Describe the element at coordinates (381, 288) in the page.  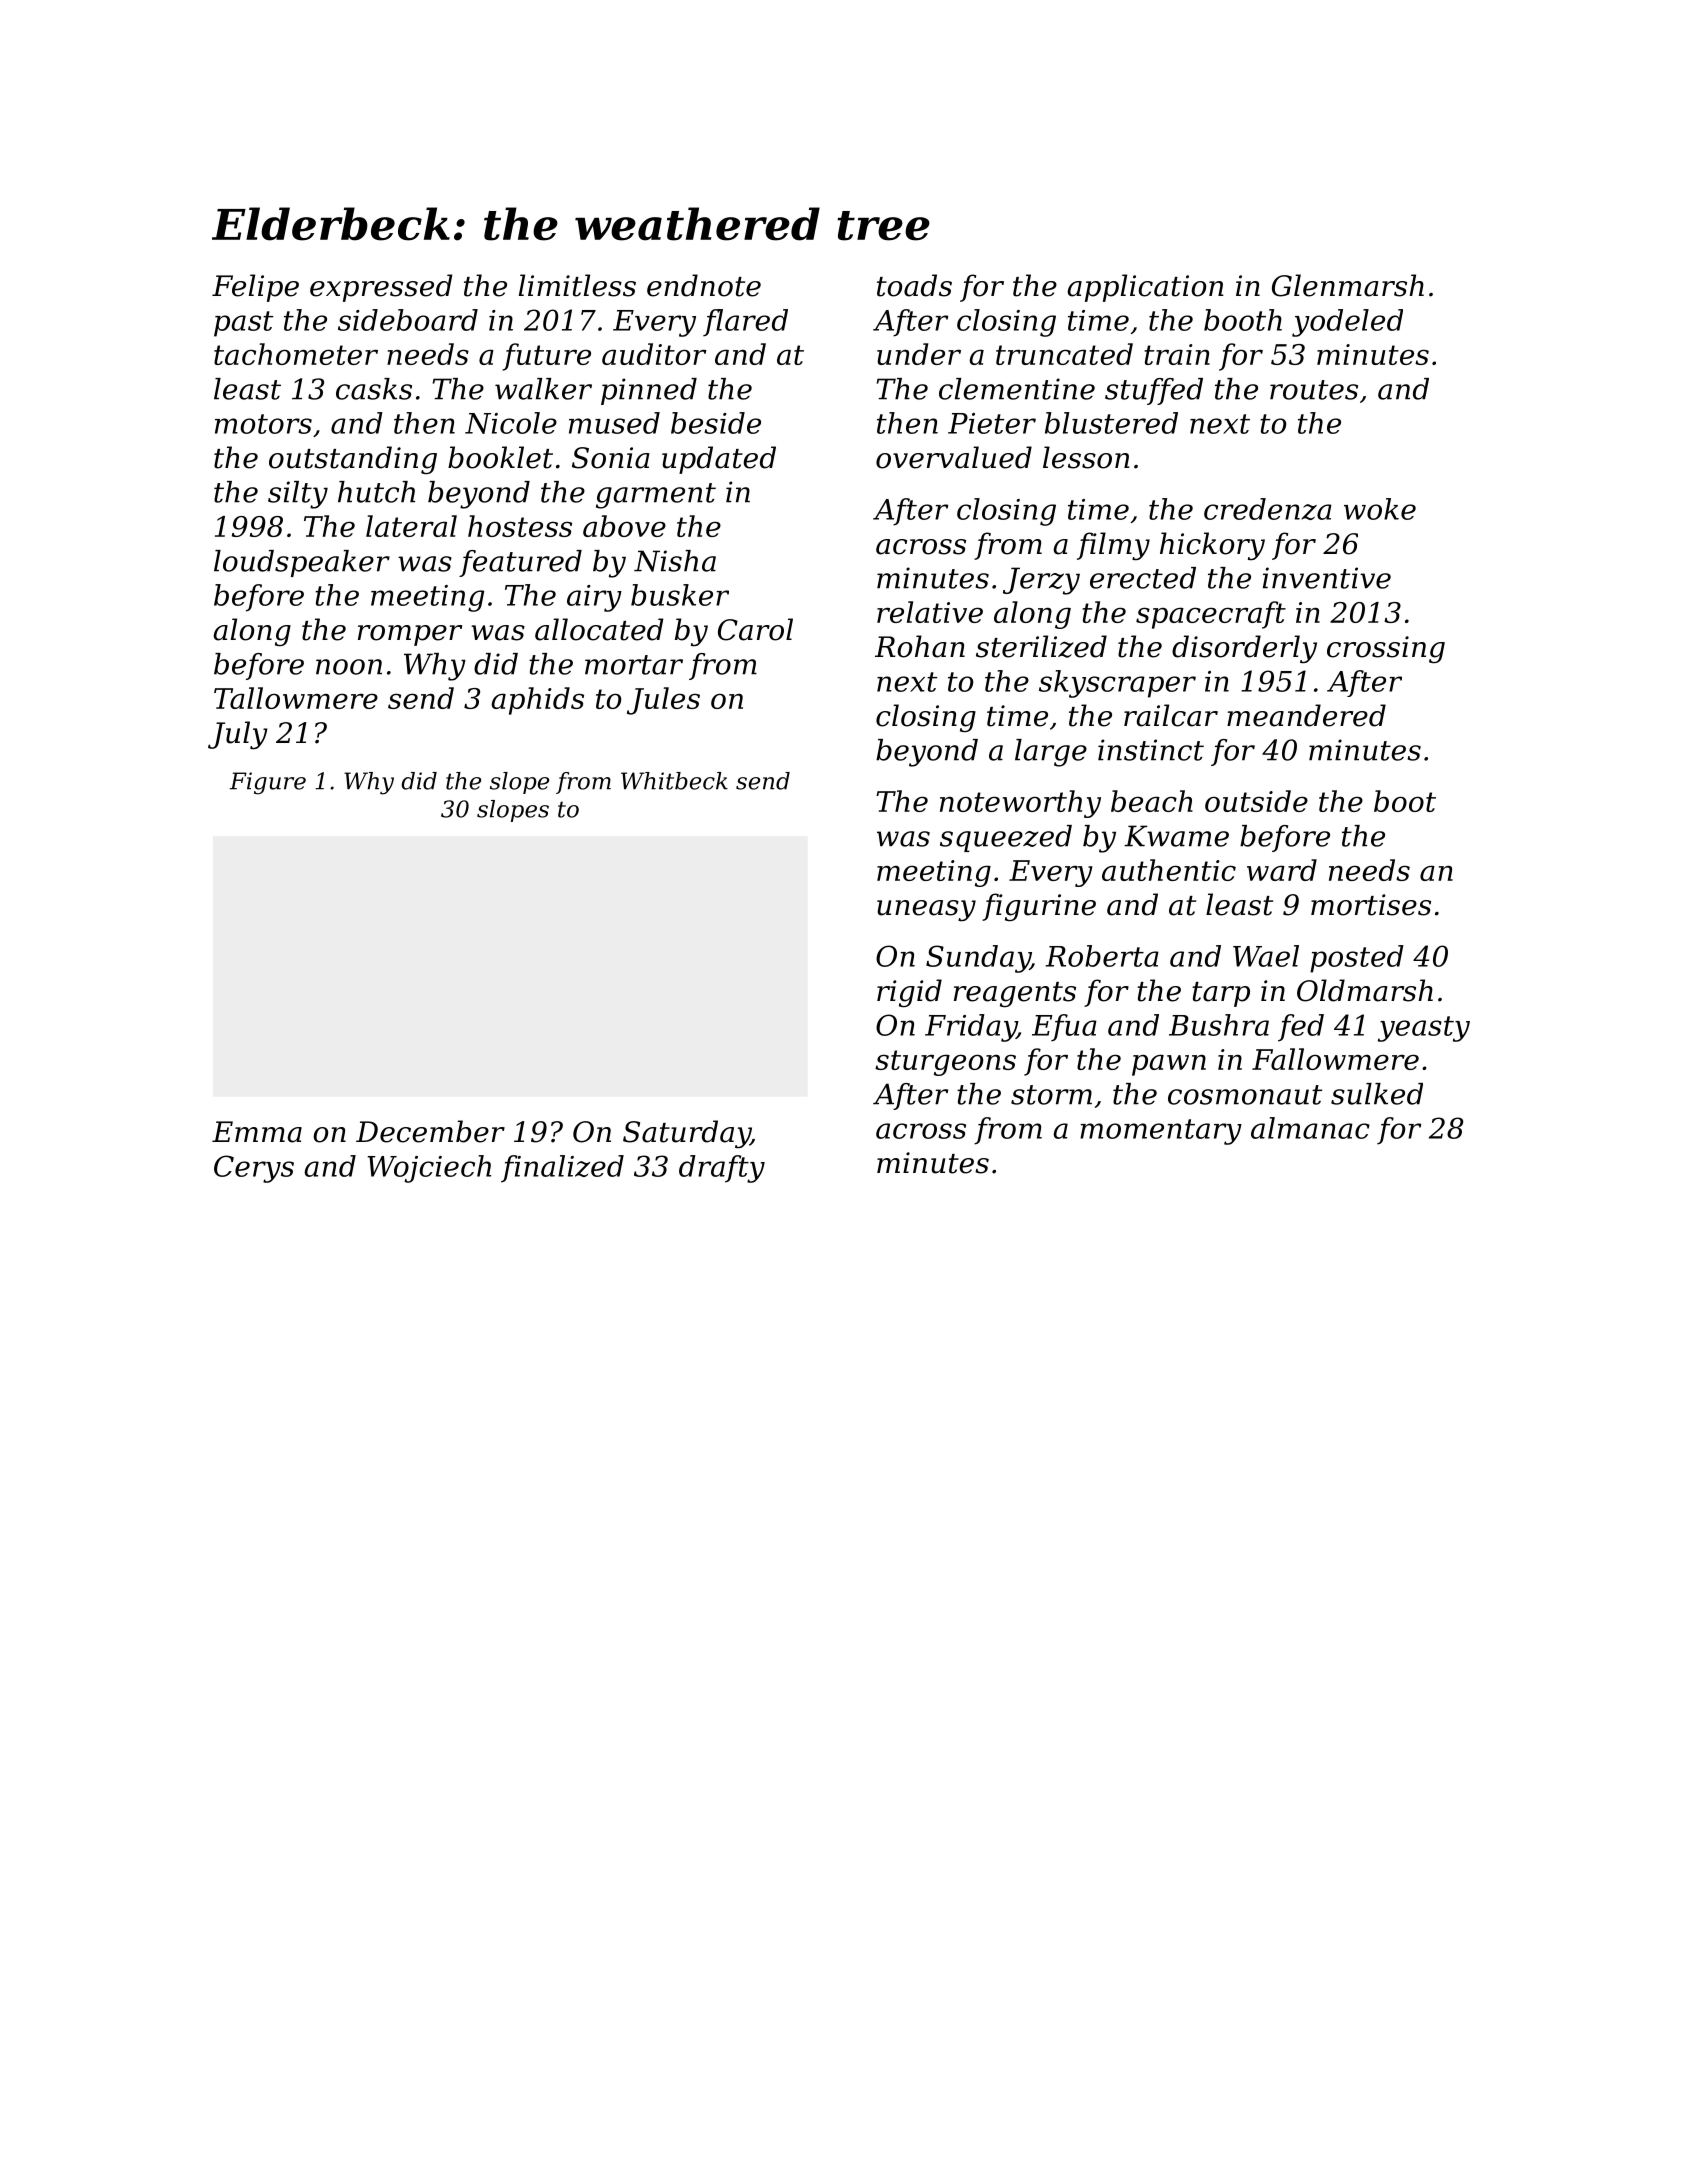
I see `expressed` at that location.
